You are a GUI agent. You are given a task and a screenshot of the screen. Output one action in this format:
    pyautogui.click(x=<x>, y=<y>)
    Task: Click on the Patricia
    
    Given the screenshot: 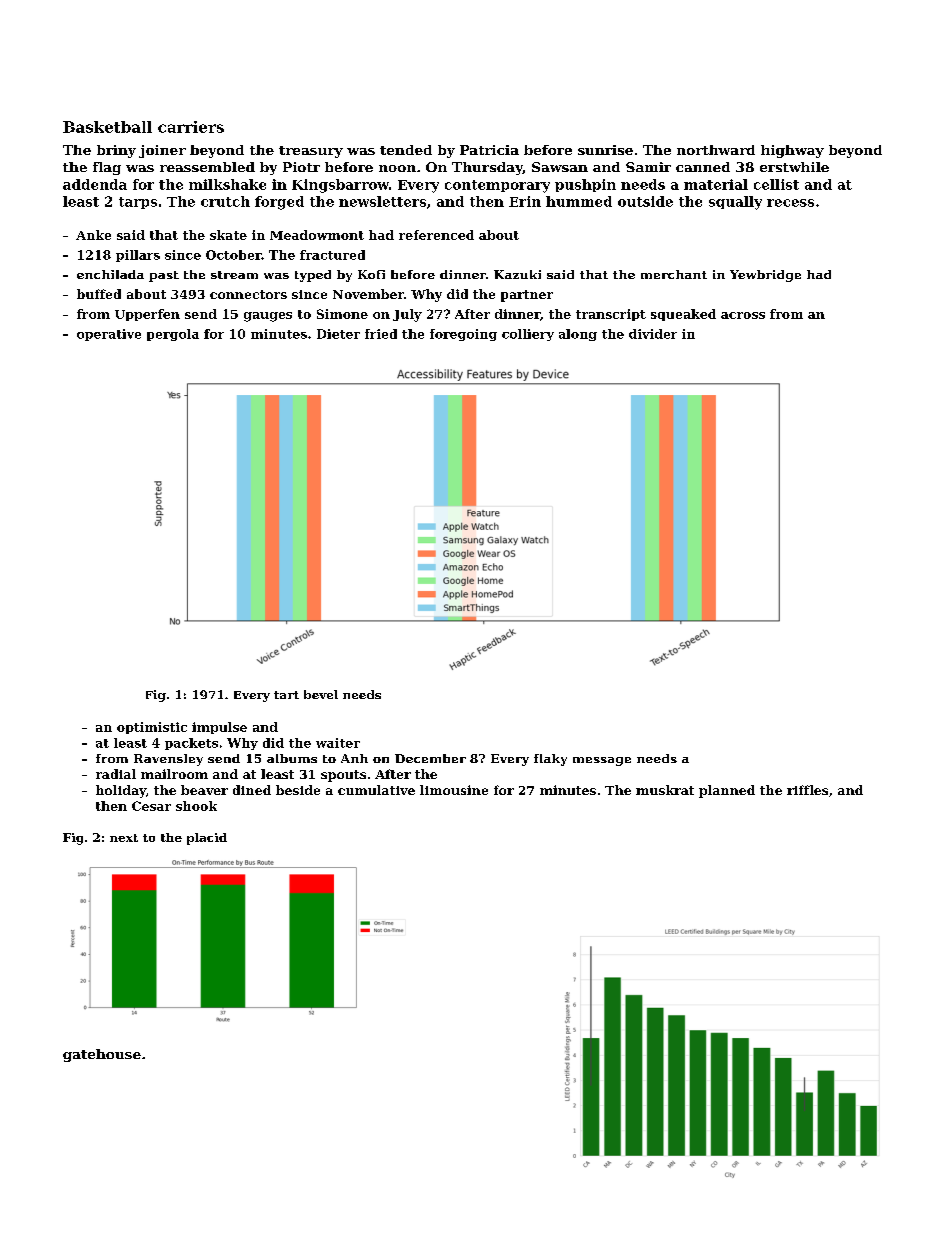 What is the action you would take?
    pyautogui.click(x=489, y=150)
